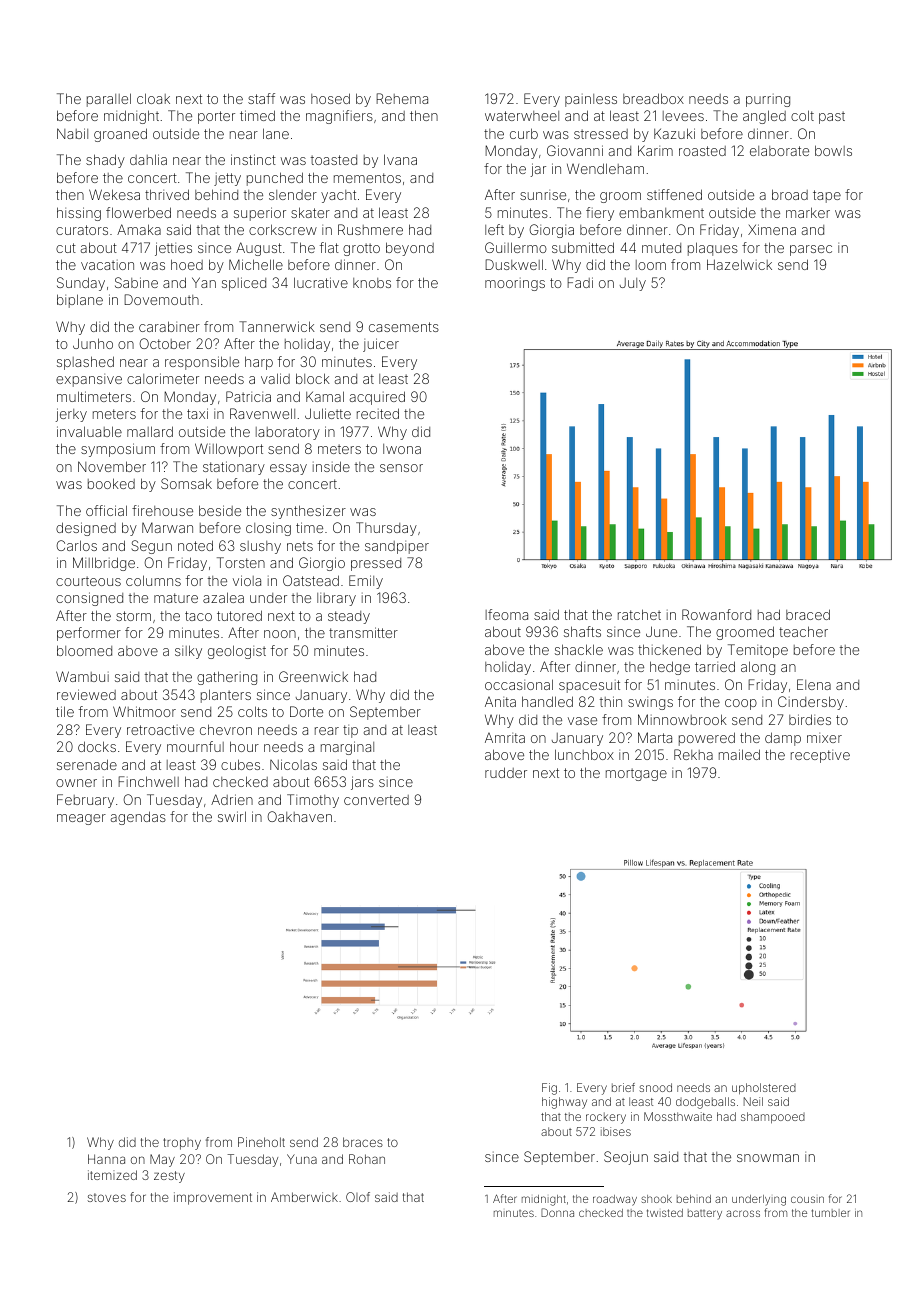  I want to click on improvement, so click(213, 1198).
